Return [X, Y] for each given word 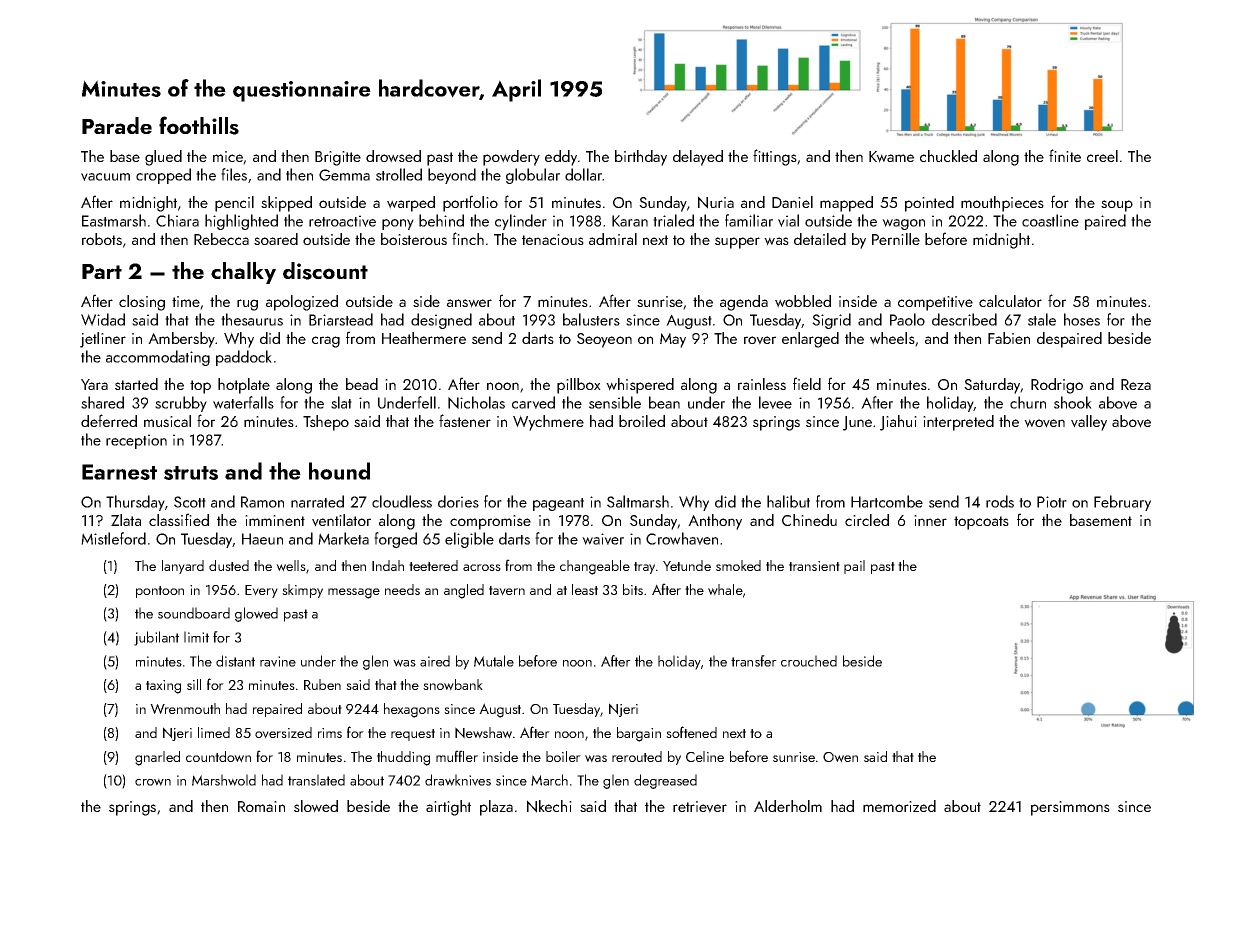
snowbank [453, 685]
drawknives [458, 780]
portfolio [470, 203]
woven [1044, 423]
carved [533, 402]
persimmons [1070, 808]
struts [191, 473]
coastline [1050, 220]
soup [1117, 206]
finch [468, 238]
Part [102, 271]
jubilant [156, 638]
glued [163, 158]
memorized [899, 806]
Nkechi [549, 806]
